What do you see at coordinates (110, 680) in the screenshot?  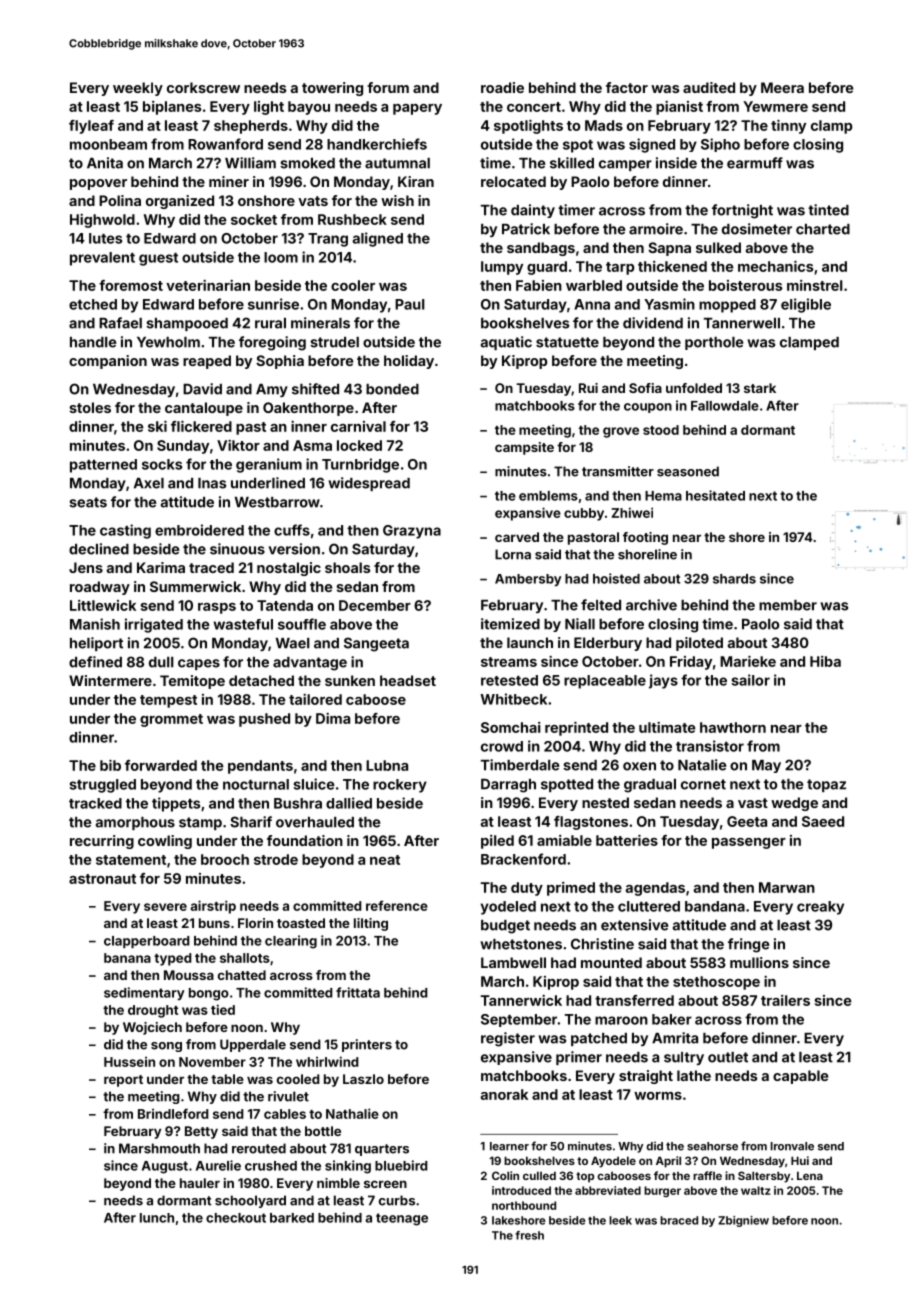 I see `Wintermere` at bounding box center [110, 680].
